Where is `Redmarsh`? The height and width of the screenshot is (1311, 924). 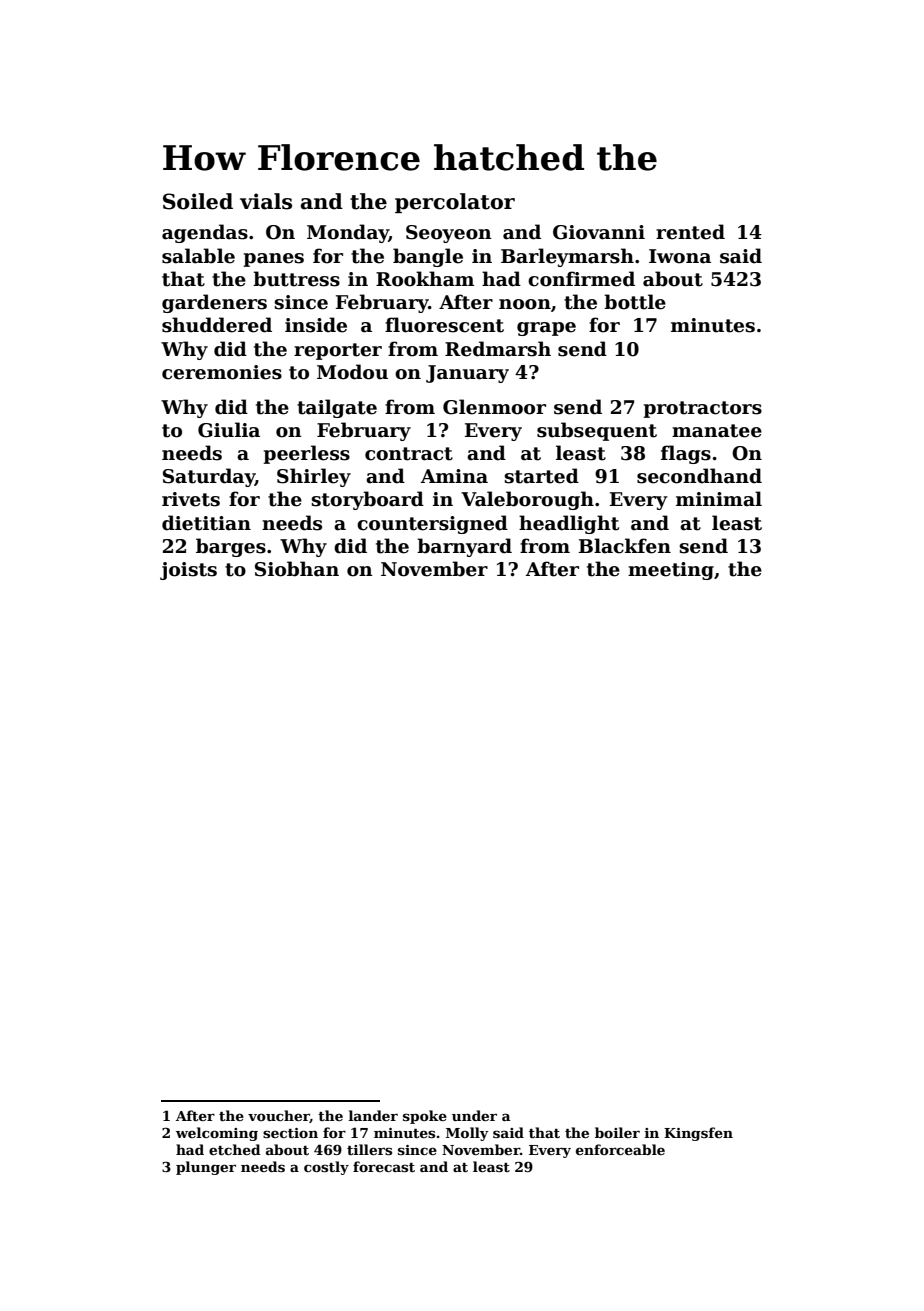 Redmarsh is located at coordinates (498, 349).
